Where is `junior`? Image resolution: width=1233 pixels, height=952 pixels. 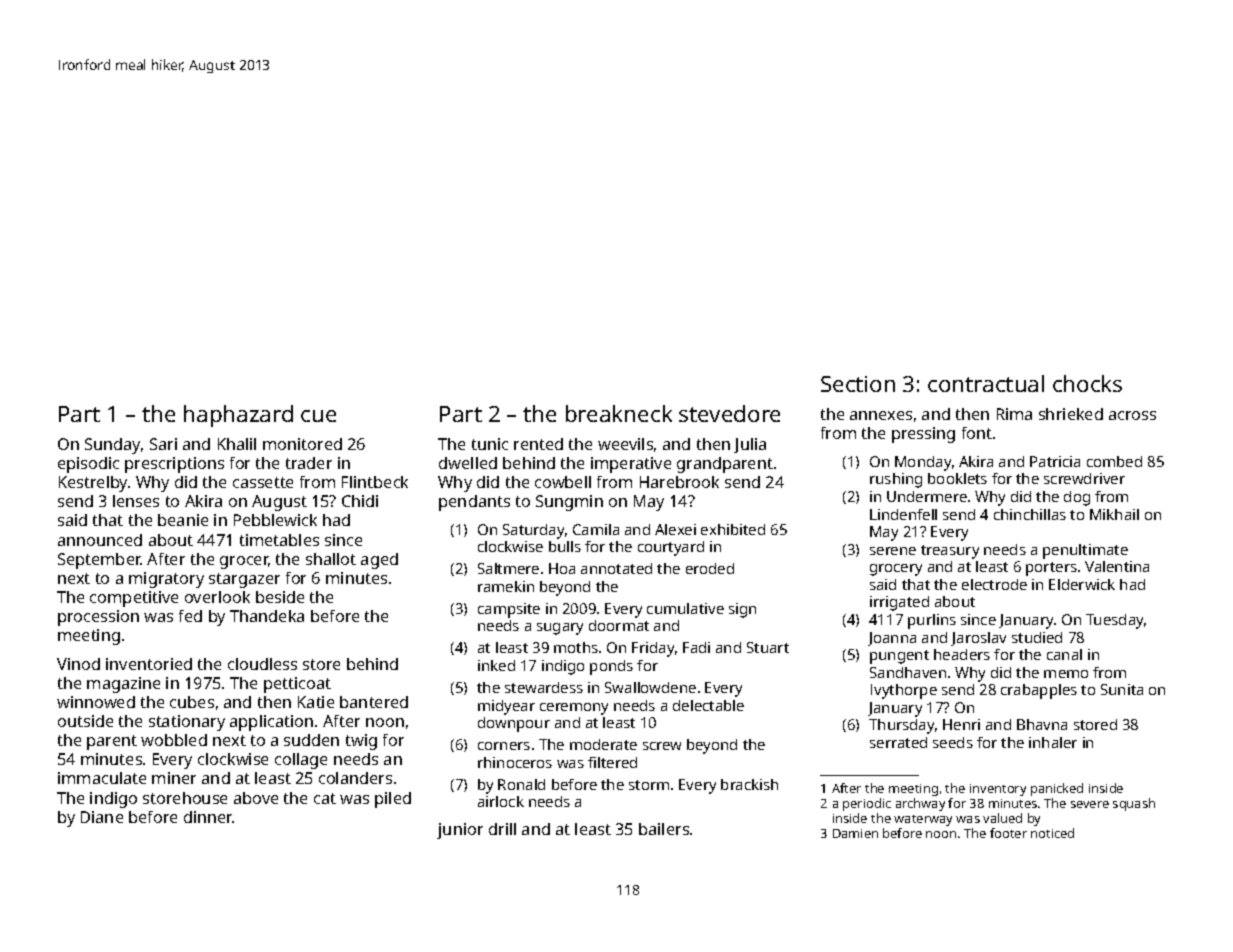
junior is located at coordinates (460, 831).
